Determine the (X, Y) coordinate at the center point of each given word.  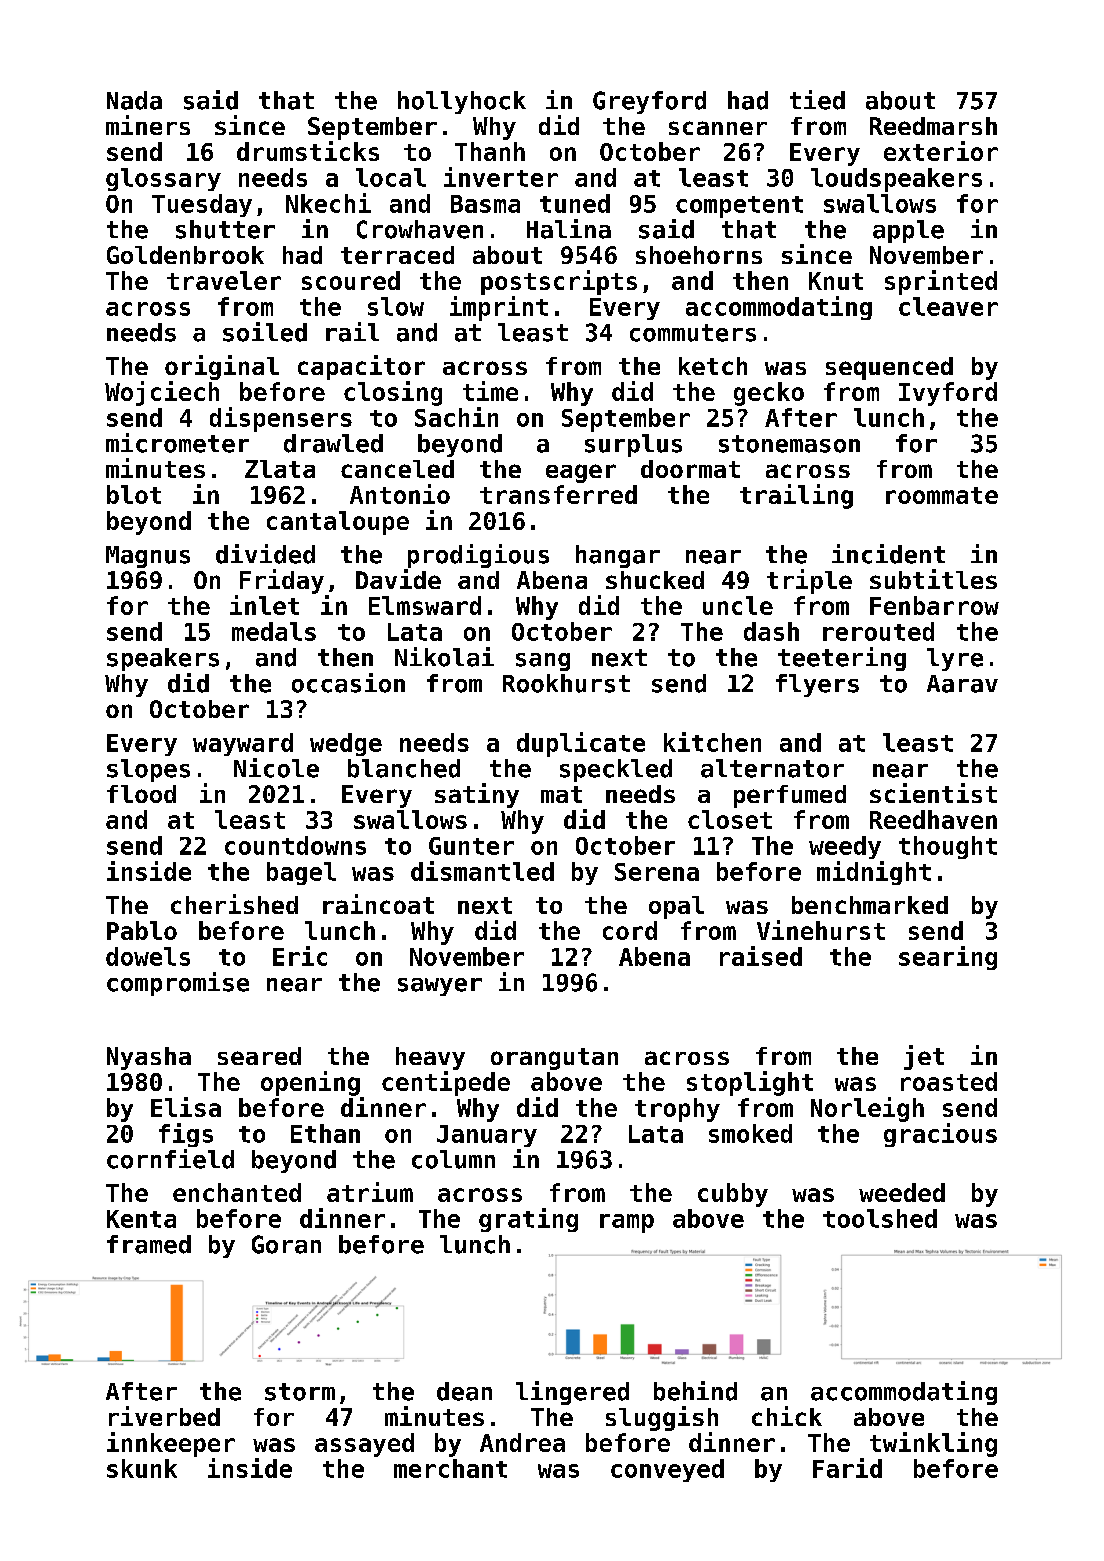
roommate (942, 495)
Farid (847, 1468)
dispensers (281, 419)
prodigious (478, 556)
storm (300, 1392)
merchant (450, 1468)
